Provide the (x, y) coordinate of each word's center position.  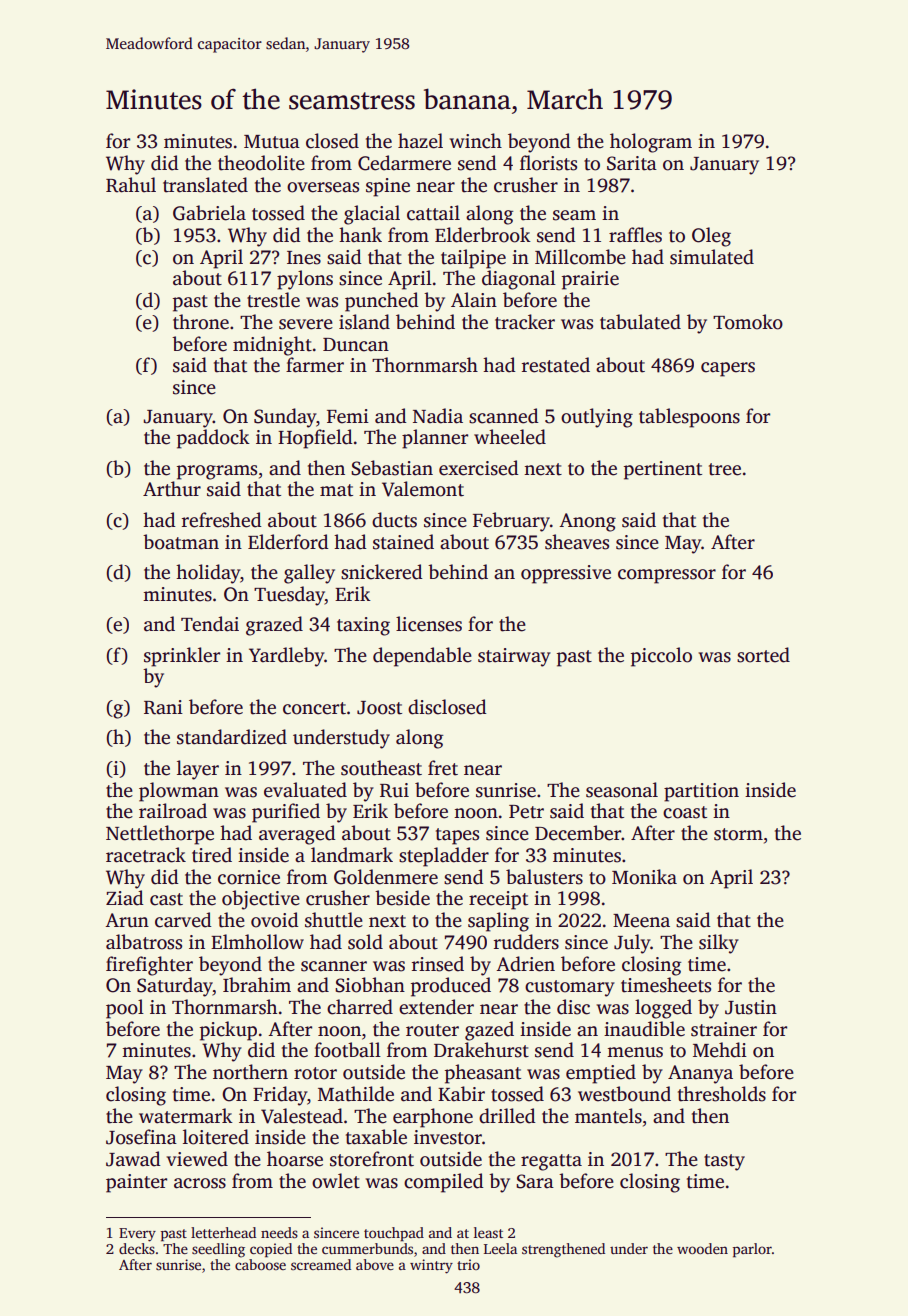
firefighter (149, 966)
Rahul (131, 185)
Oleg (711, 237)
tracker (525, 322)
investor (448, 1137)
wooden (702, 1248)
